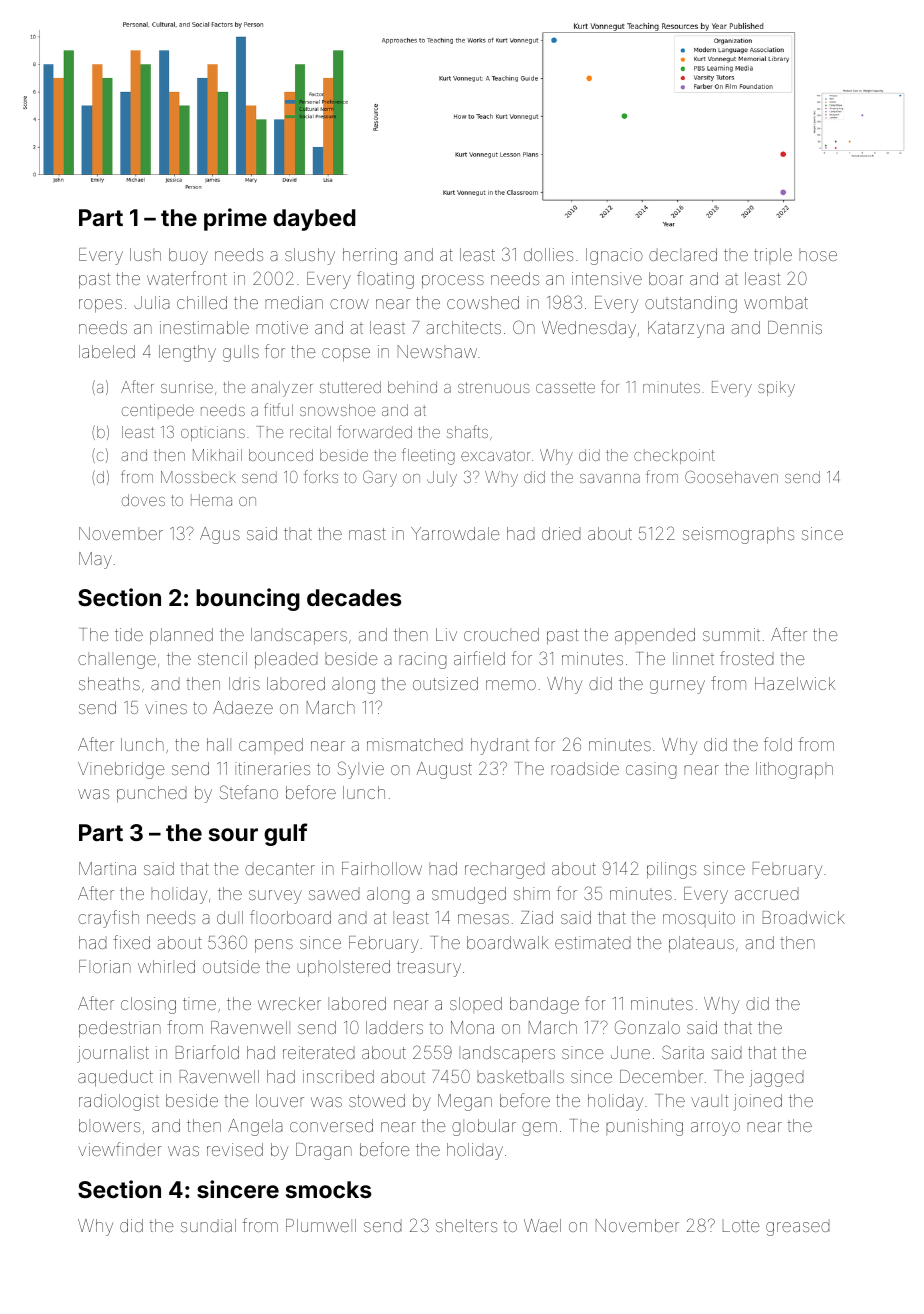 This screenshot has height=1314, width=924. What do you see at coordinates (129, 634) in the screenshot?
I see `tide` at bounding box center [129, 634].
